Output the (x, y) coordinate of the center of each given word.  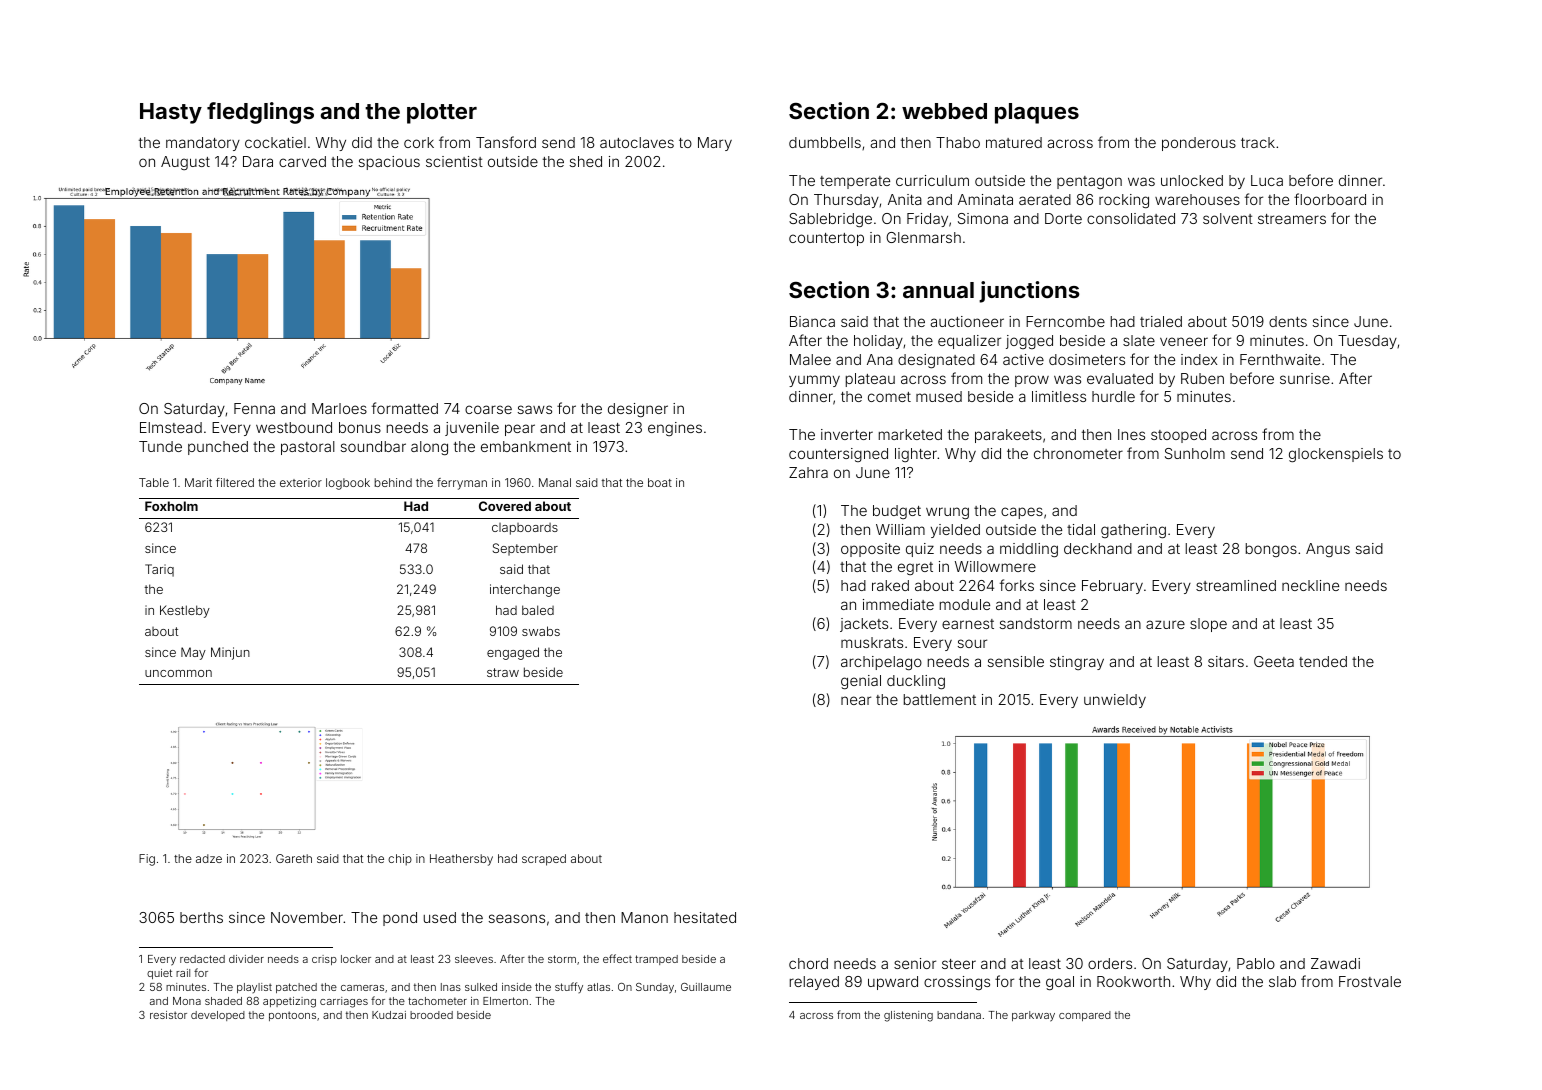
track (1258, 142)
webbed (944, 111)
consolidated (1131, 218)
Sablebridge (830, 220)
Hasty (171, 113)
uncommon (178, 673)
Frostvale (1370, 981)
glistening (908, 1016)
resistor (168, 1015)
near (856, 700)
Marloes (339, 408)
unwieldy (1115, 701)
